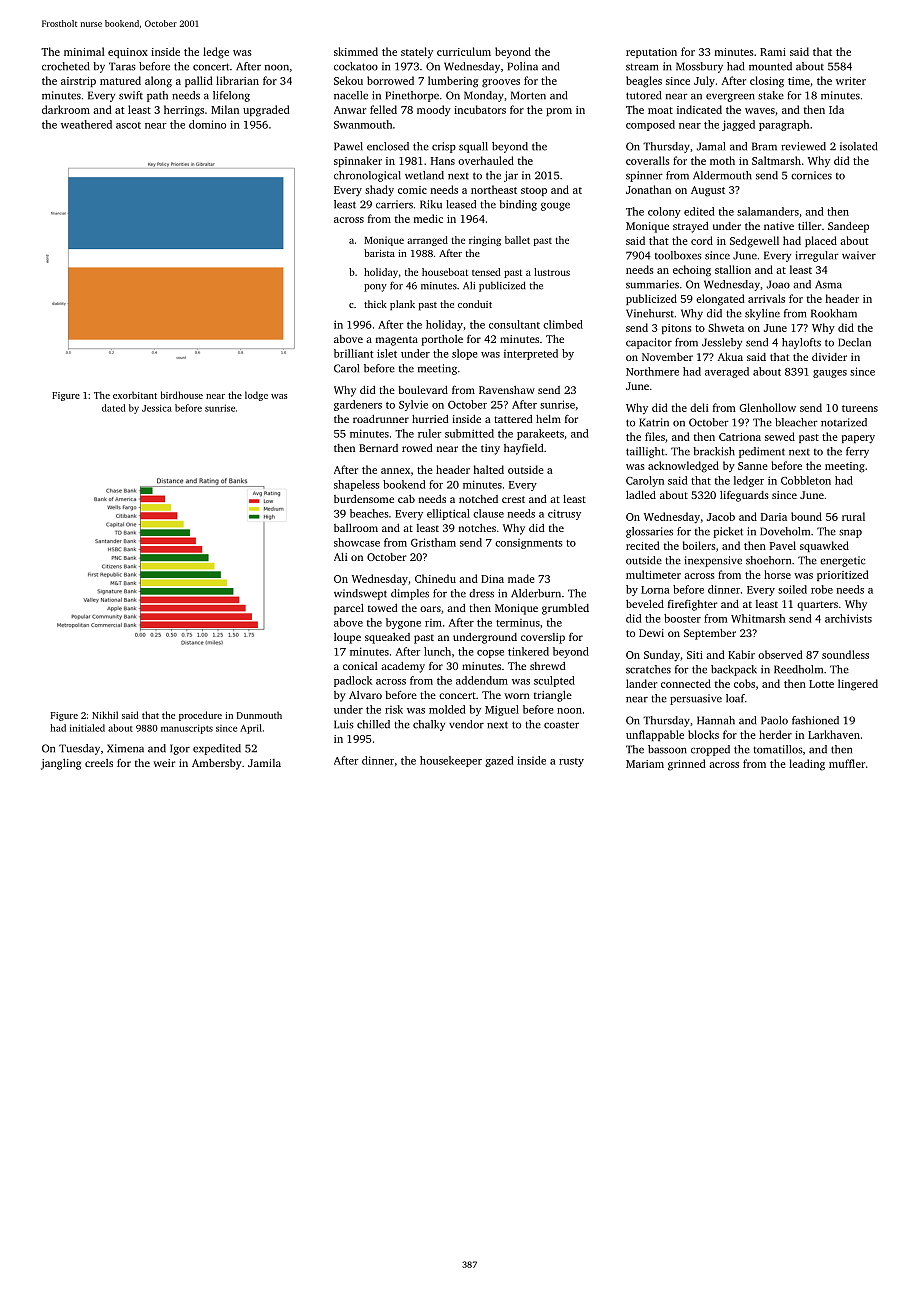 The image size is (924, 1308). What do you see at coordinates (207, 124) in the screenshot?
I see `domino` at bounding box center [207, 124].
